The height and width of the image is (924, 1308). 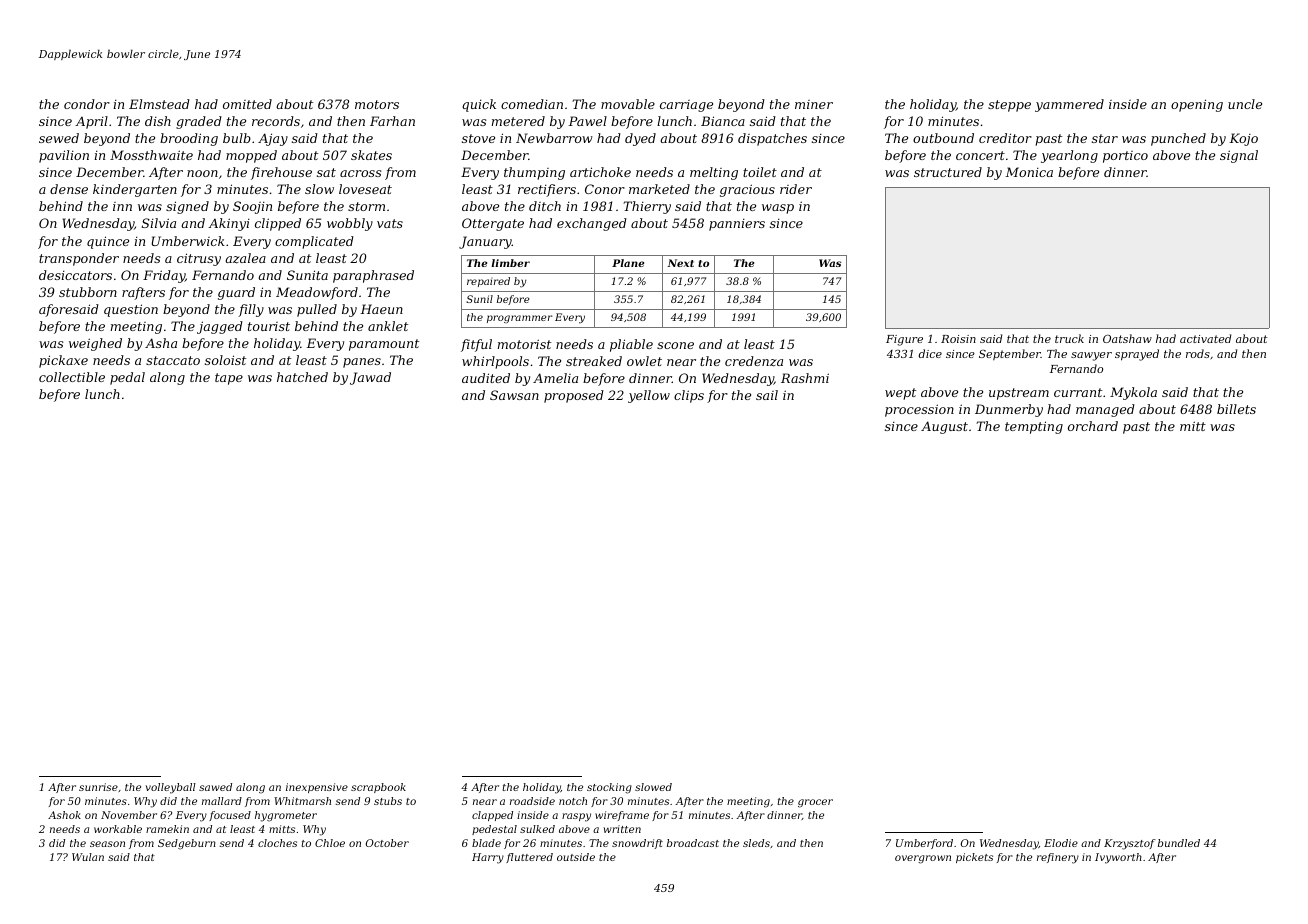 I want to click on credenza, so click(x=754, y=361).
